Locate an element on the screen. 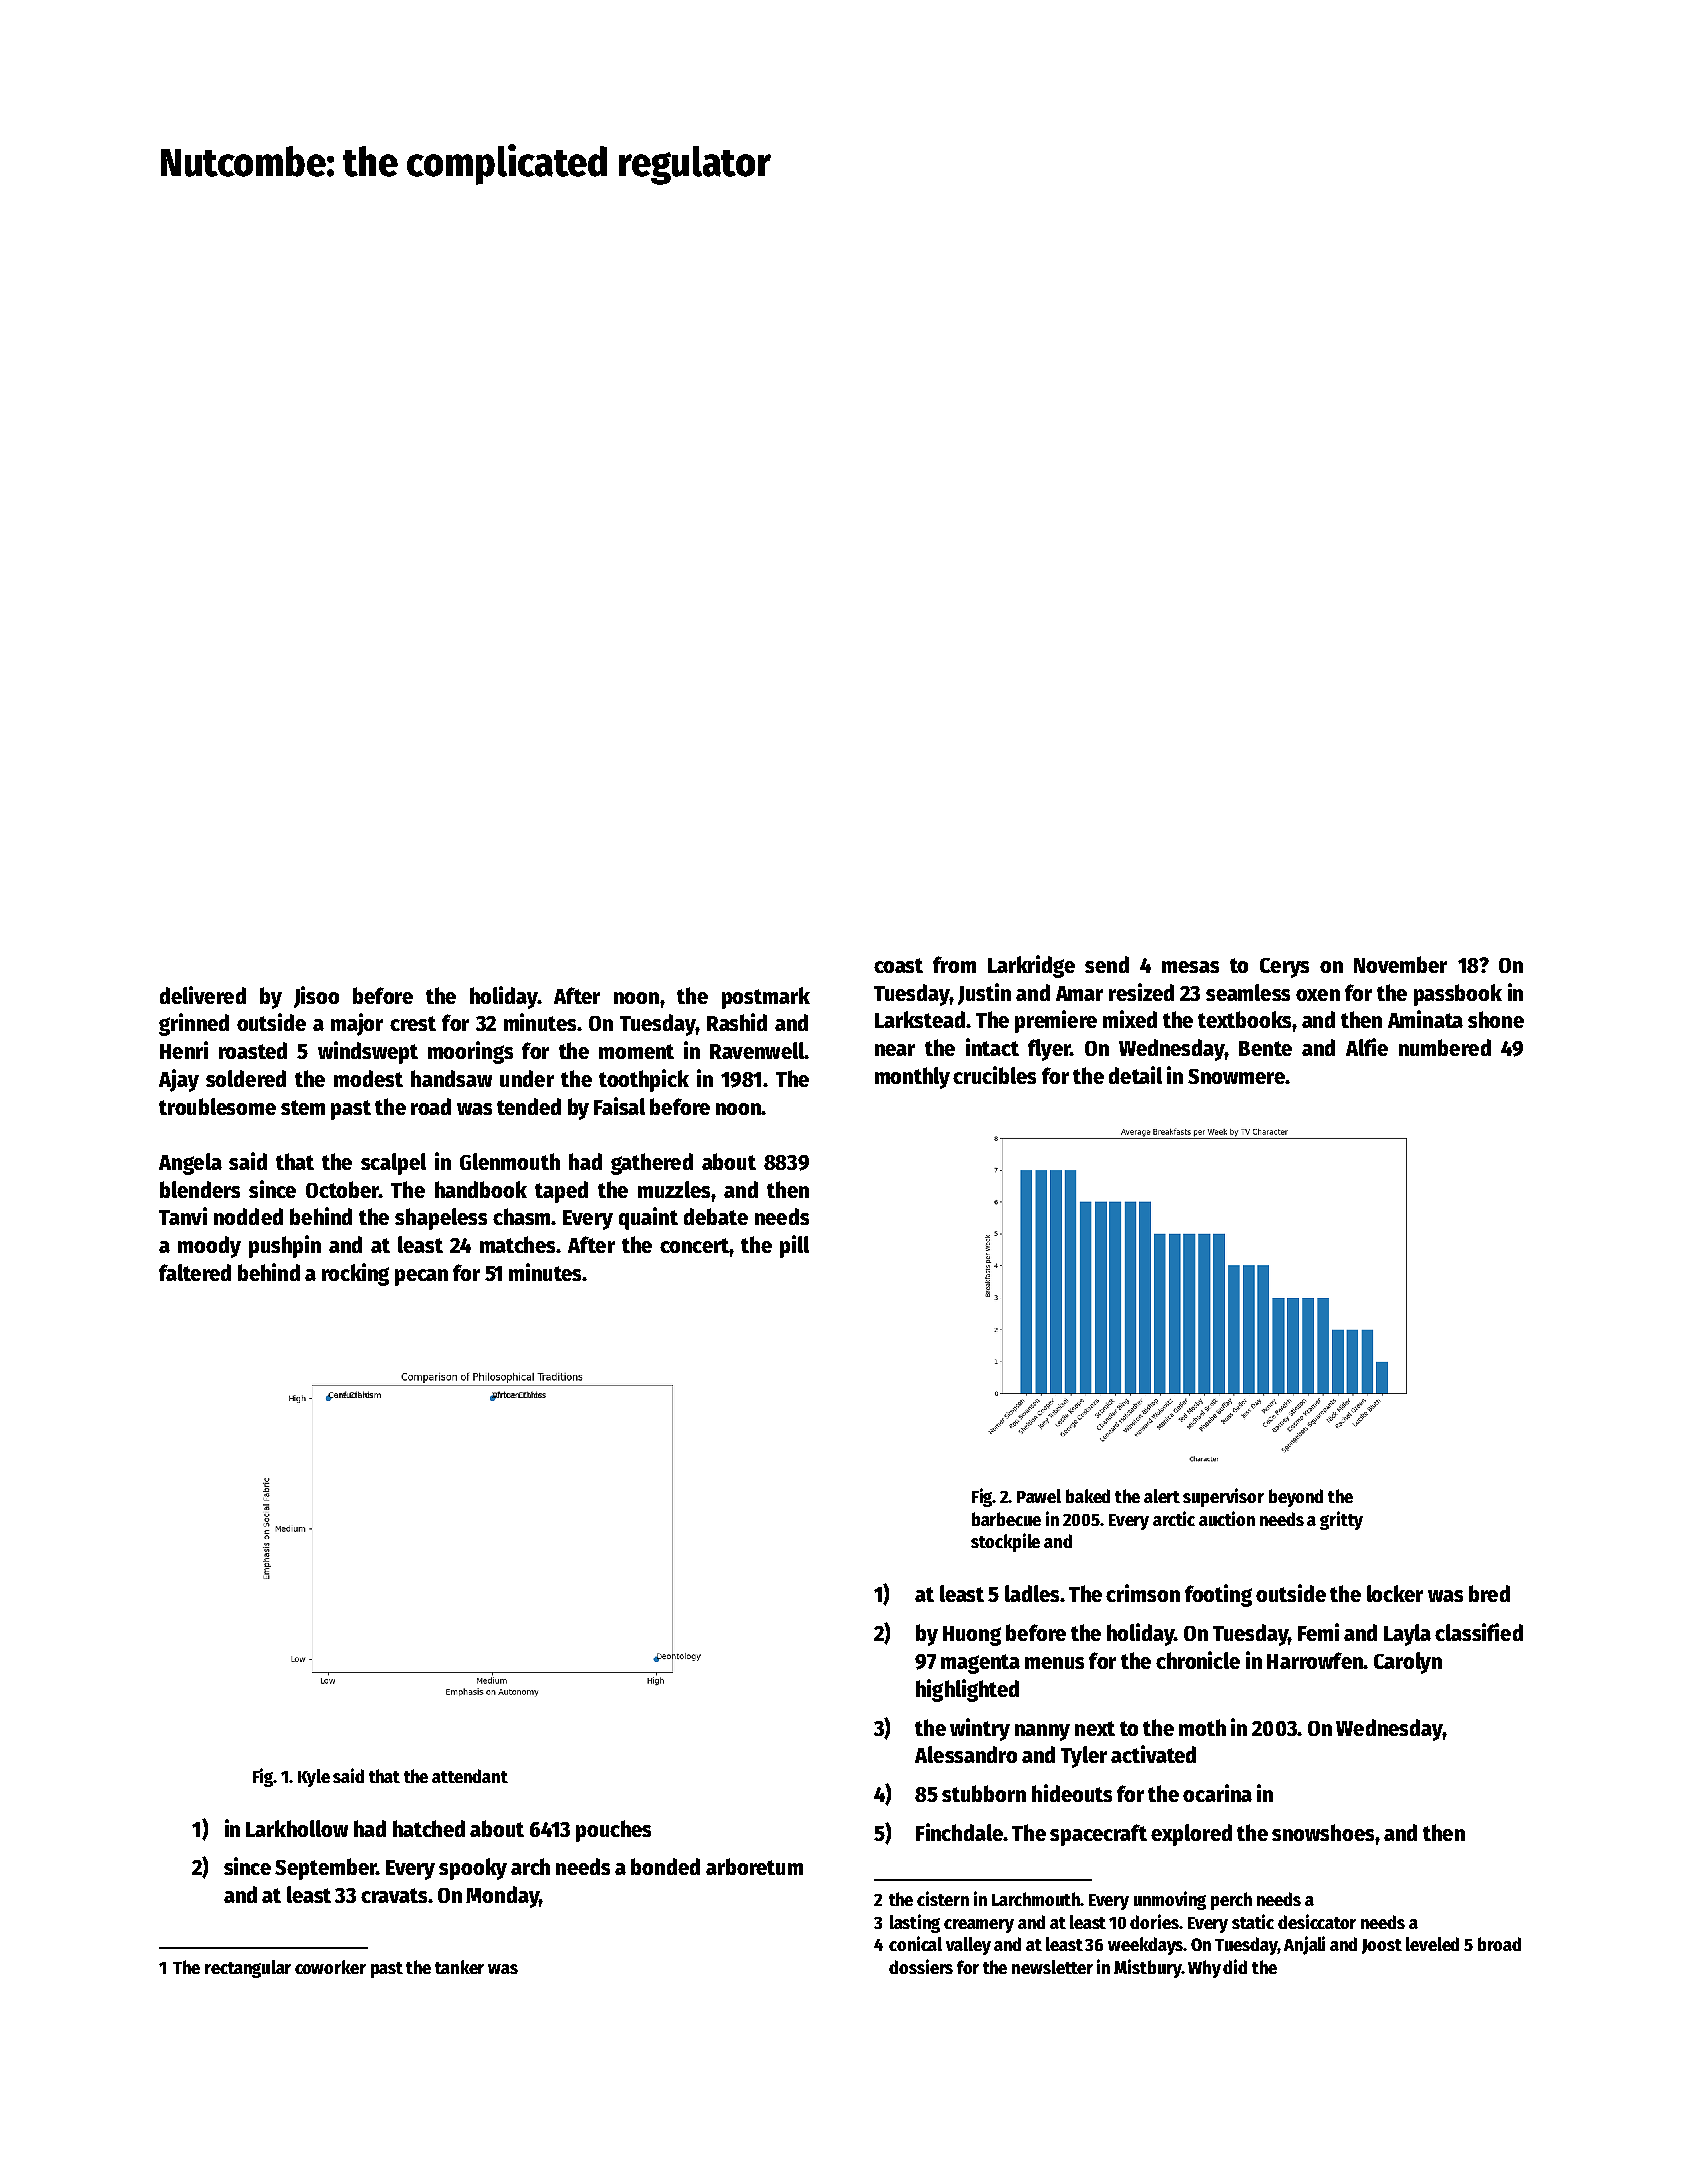 This screenshot has width=1683, height=2178. faltered is located at coordinates (195, 1272).
